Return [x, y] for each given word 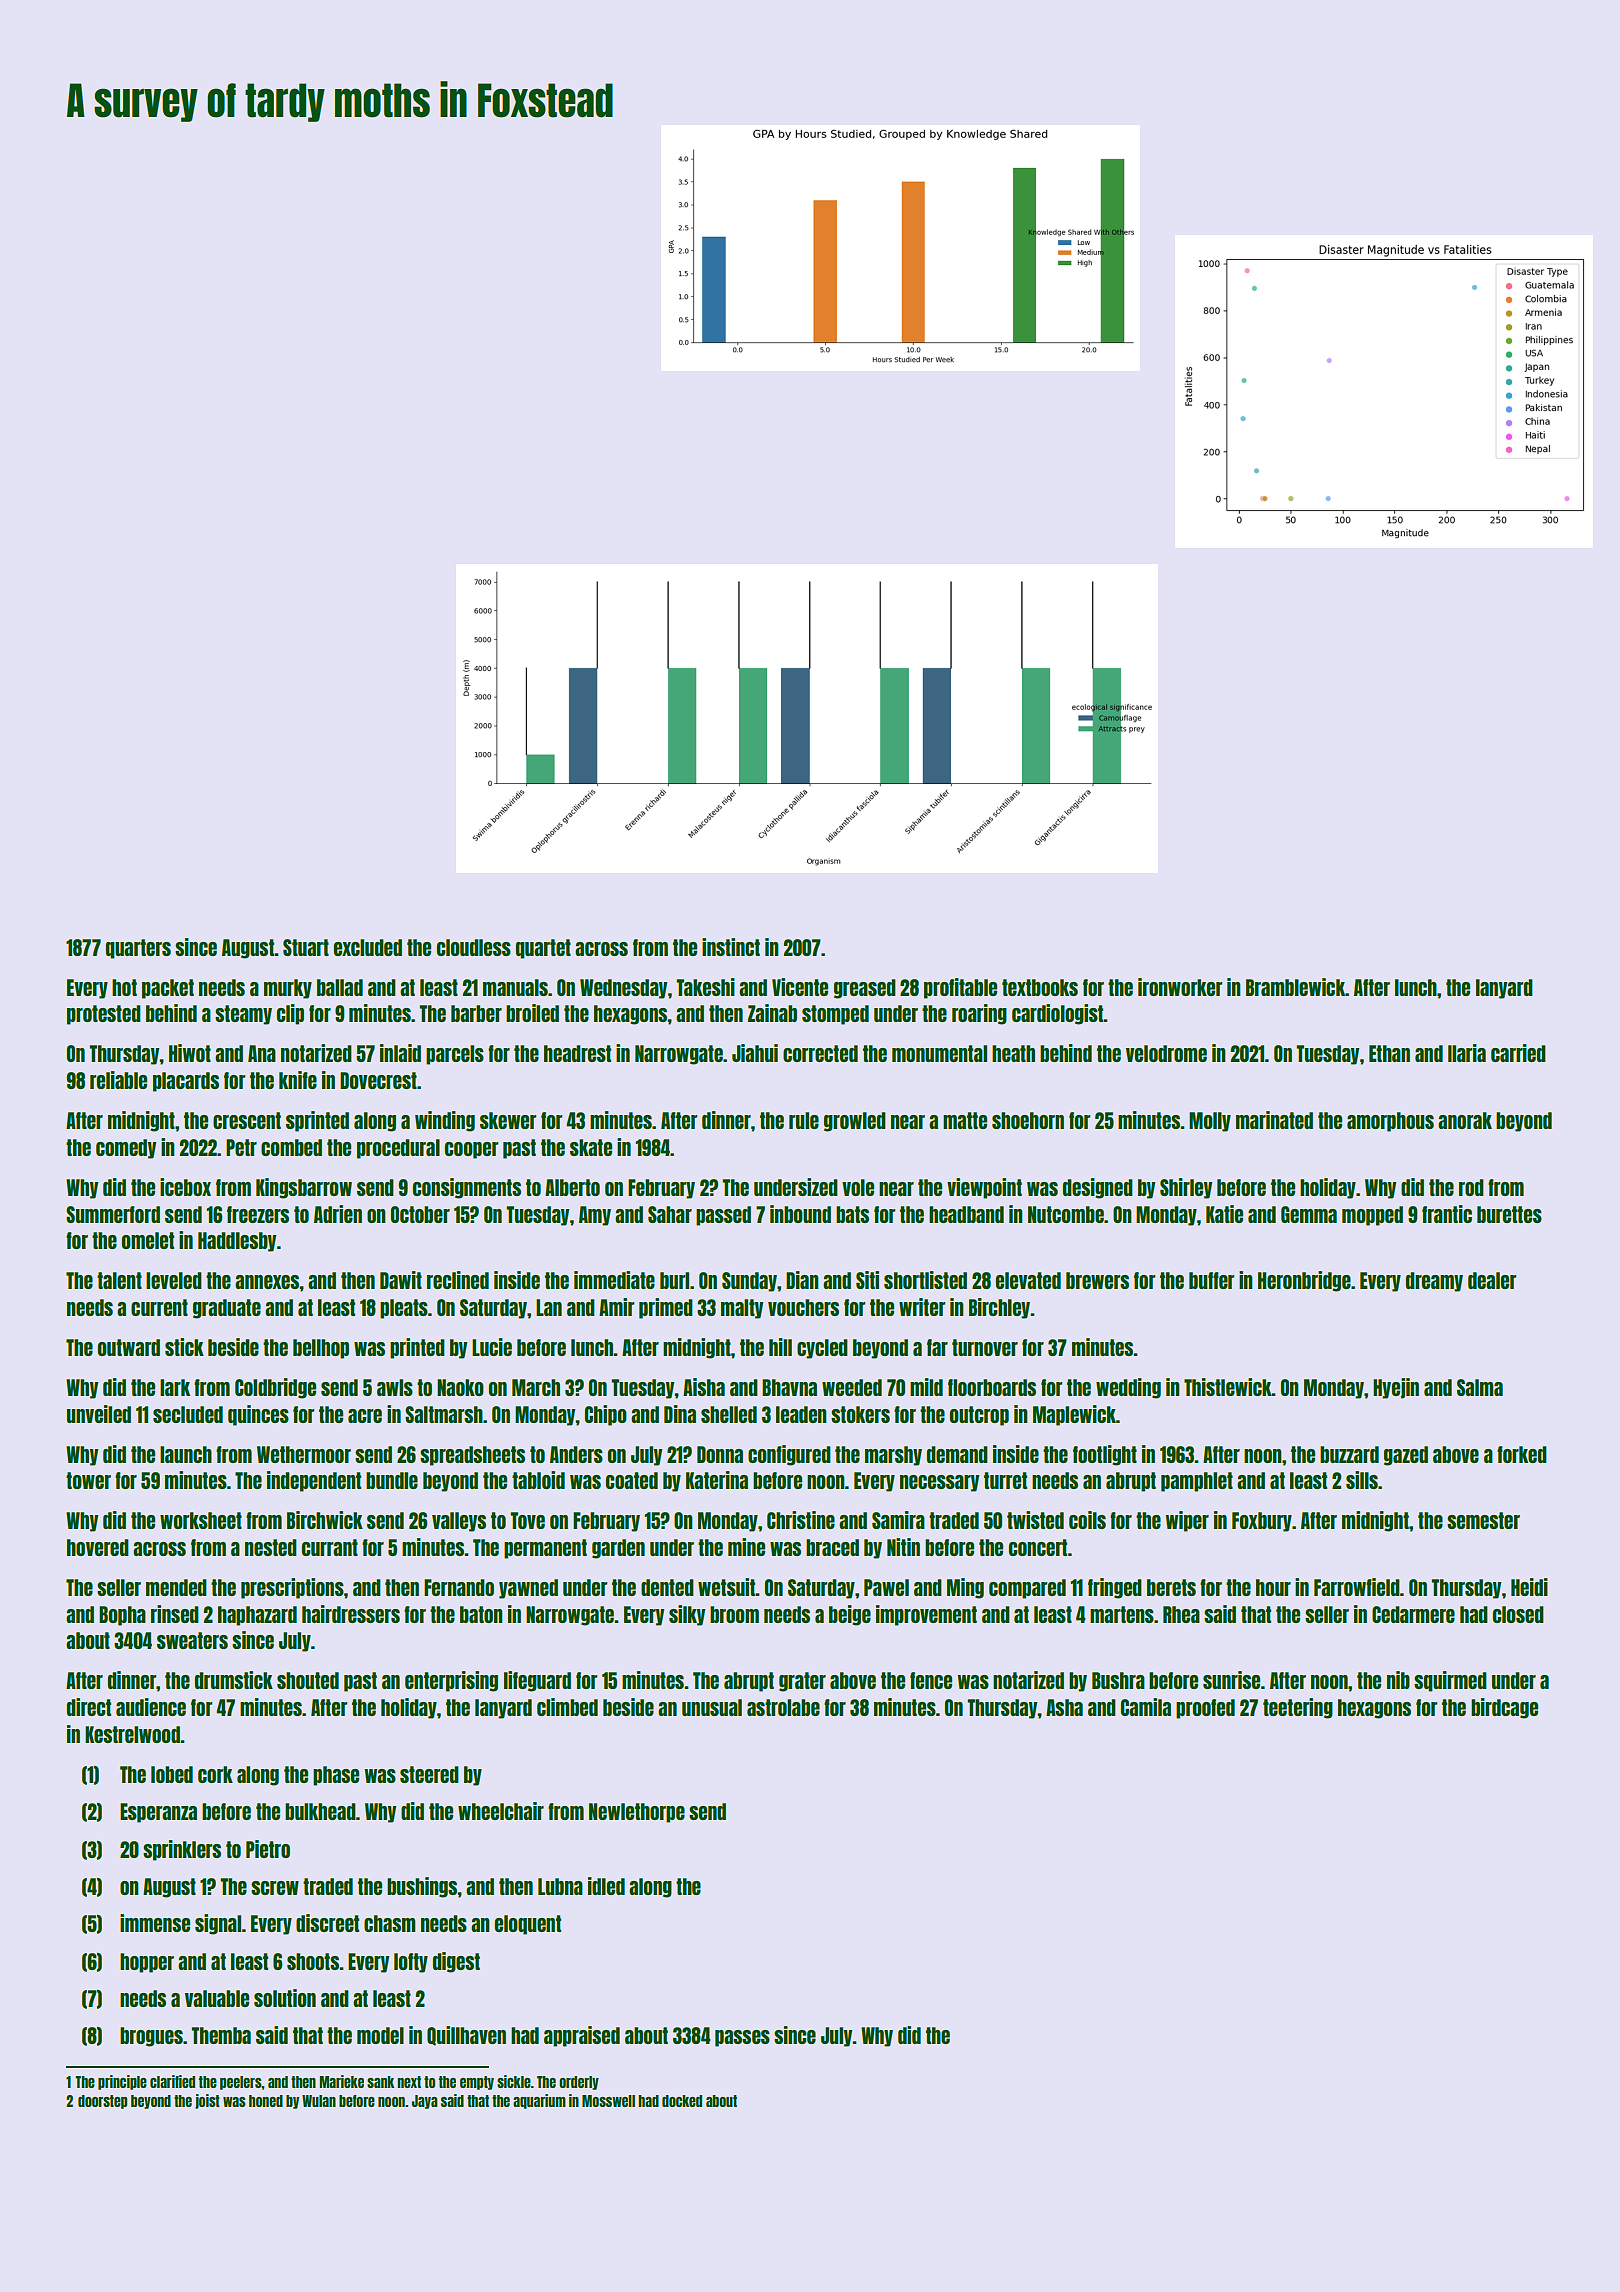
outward [129, 1347]
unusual [712, 1707]
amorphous [1390, 1122]
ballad [340, 987]
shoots [313, 1961]
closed [1518, 1614]
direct [89, 1707]
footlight [1105, 1455]
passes [742, 2038]
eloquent [528, 1925]
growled [855, 1122]
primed [666, 1308]
